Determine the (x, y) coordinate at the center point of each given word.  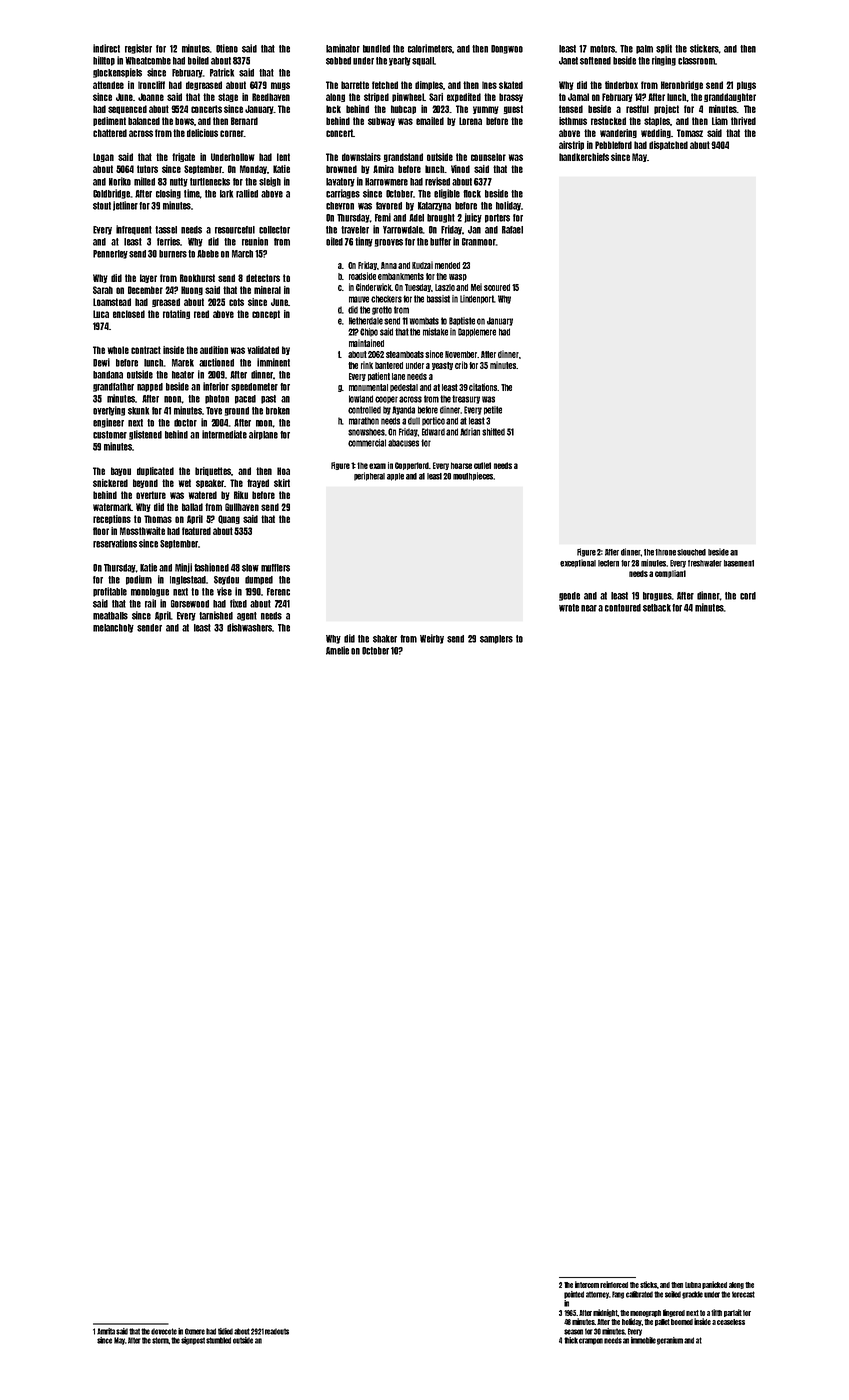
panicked (714, 1285)
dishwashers (249, 627)
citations (483, 387)
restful (637, 109)
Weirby (432, 639)
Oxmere (195, 1331)
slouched (691, 552)
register (138, 49)
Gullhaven (242, 507)
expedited (464, 97)
